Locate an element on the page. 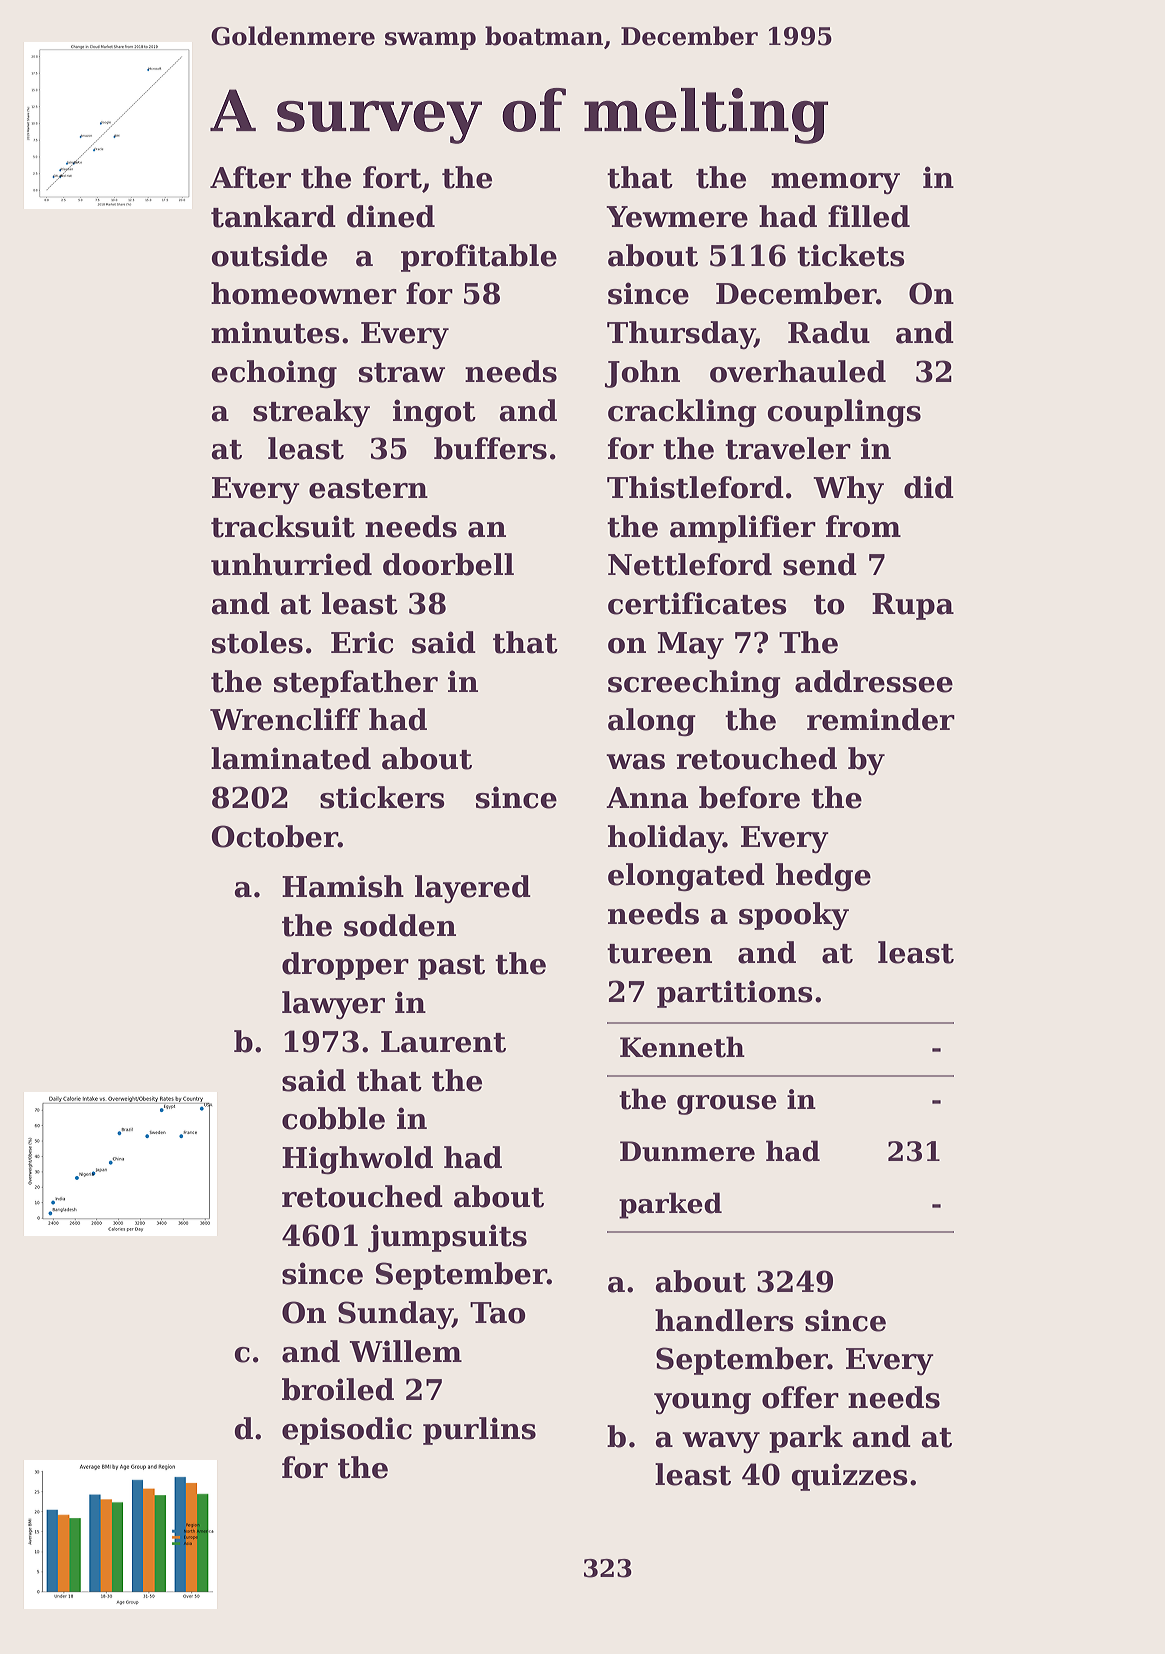 Image resolution: width=1165 pixels, height=1654 pixels. doorbell is located at coordinates (448, 564).
